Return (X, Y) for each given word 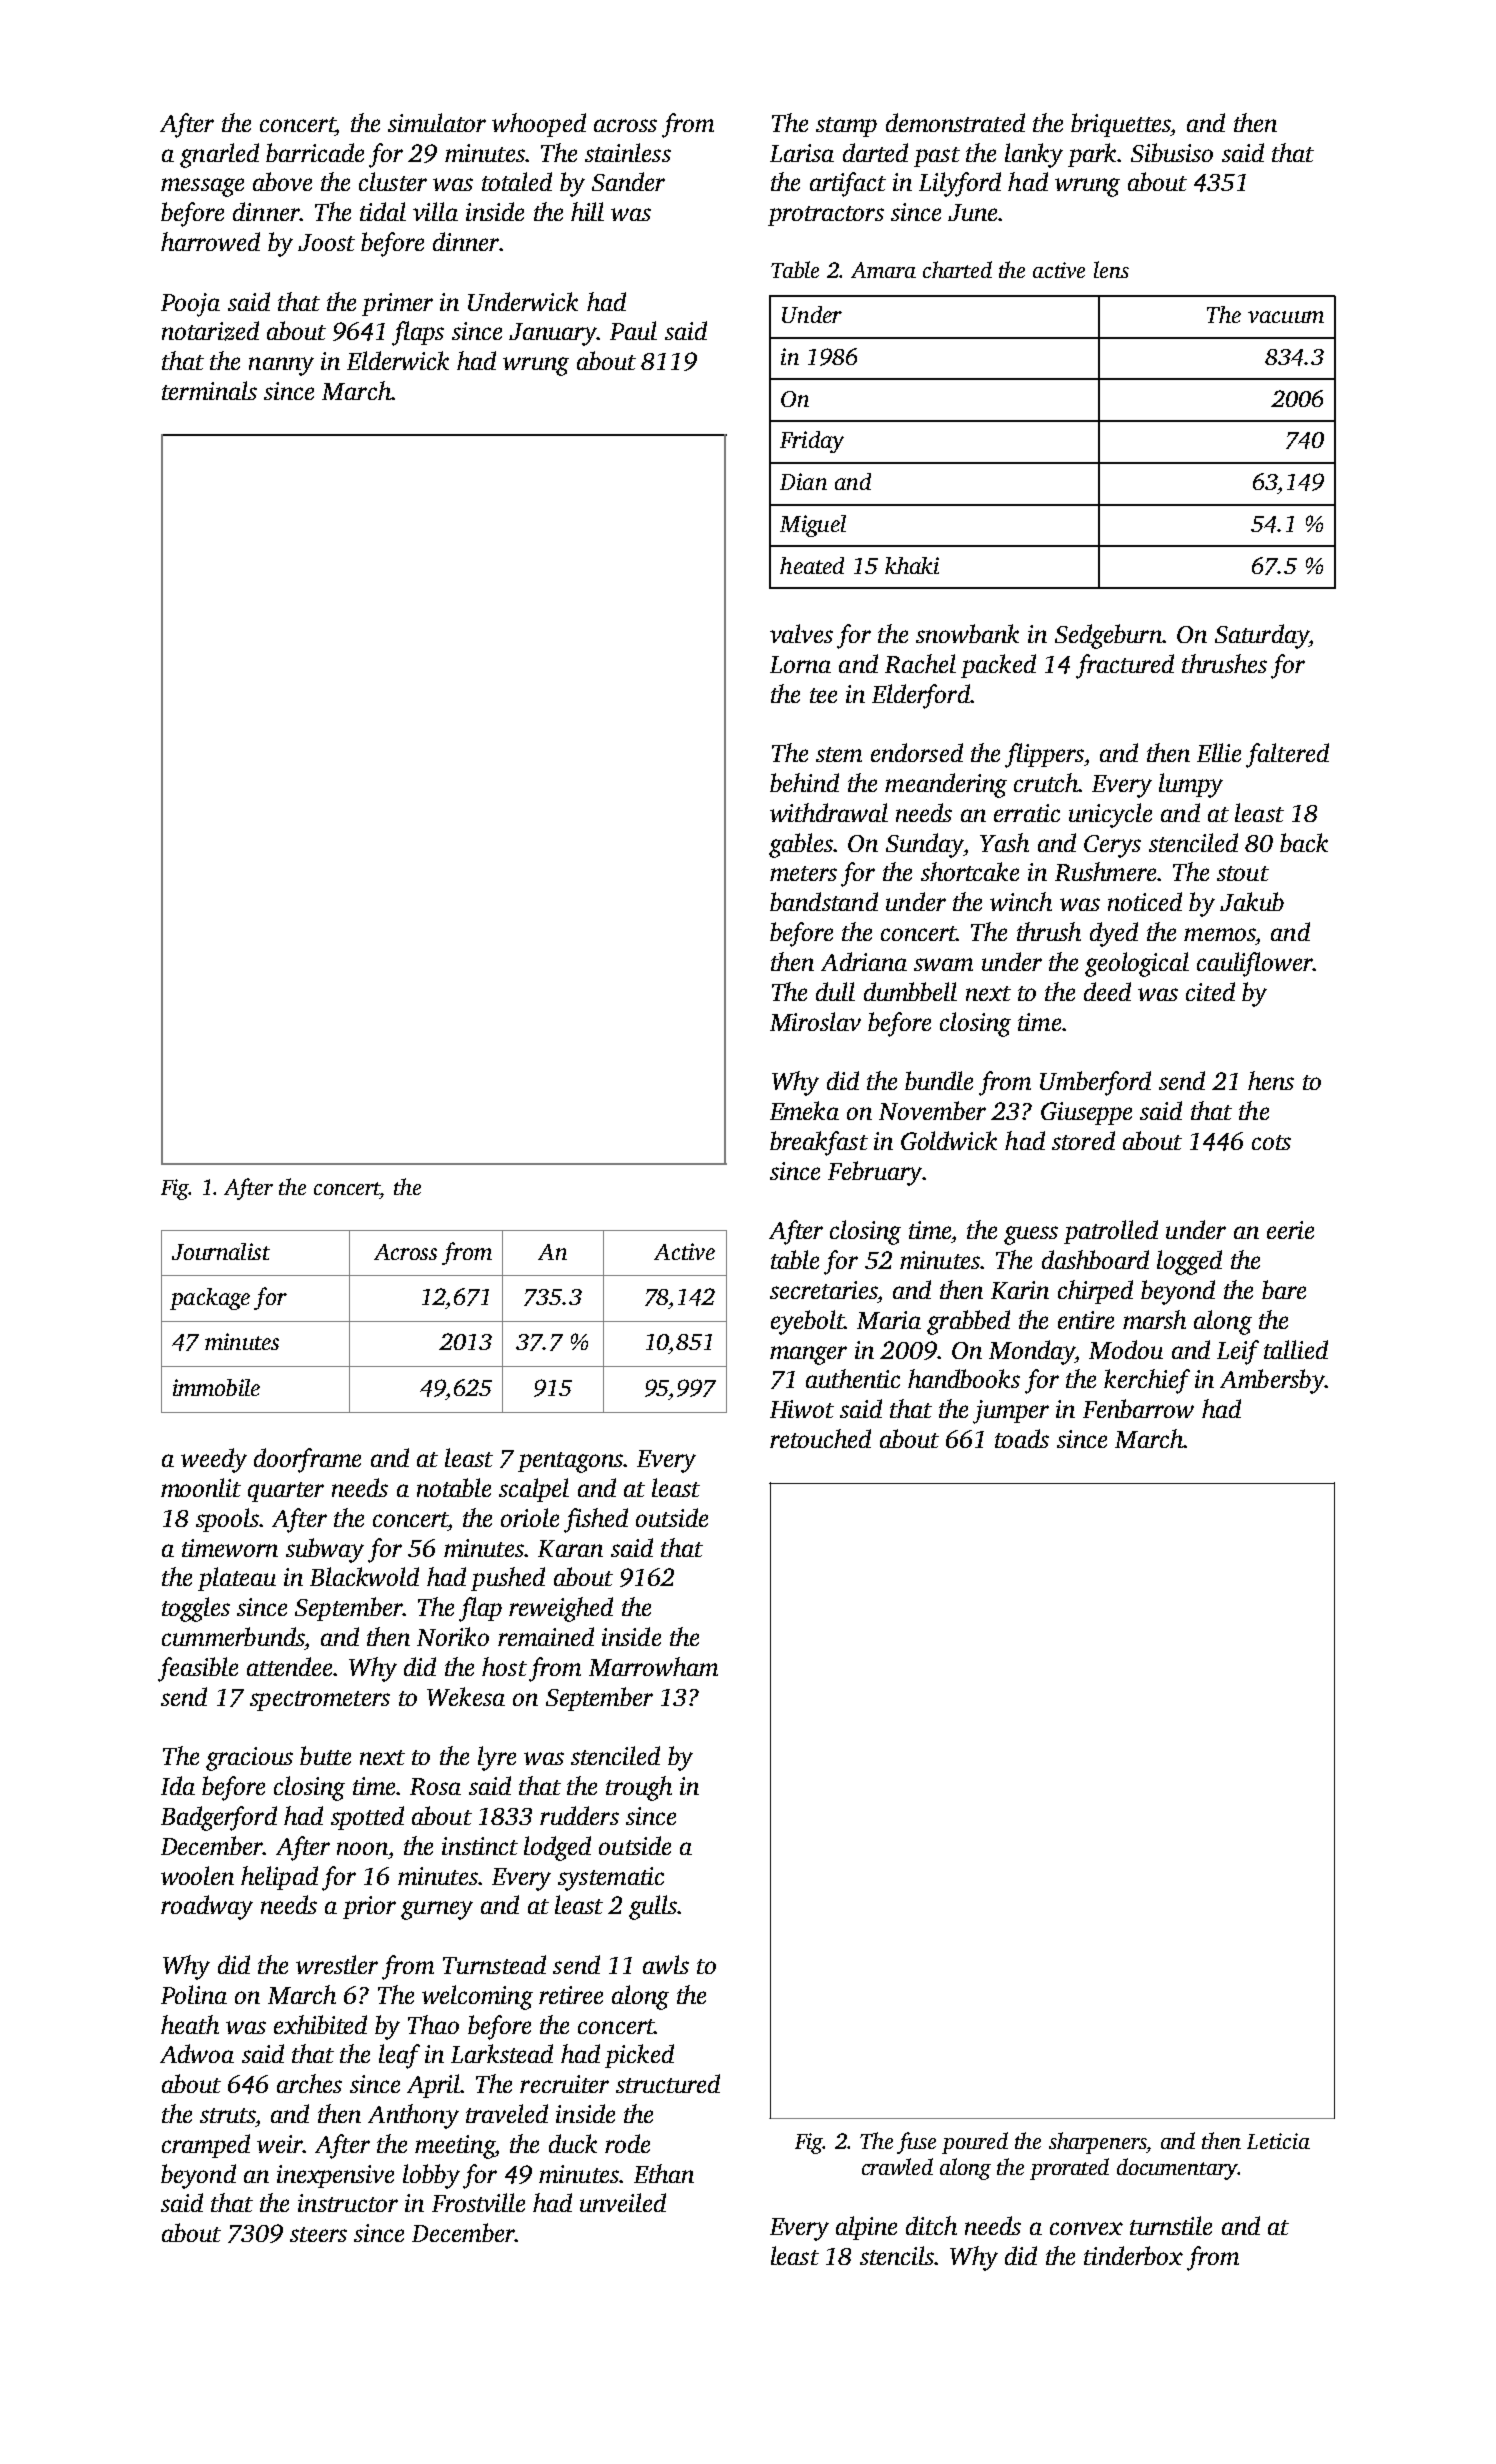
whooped (539, 125)
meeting (454, 2147)
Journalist (221, 1251)
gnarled (219, 155)
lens (1111, 269)
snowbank (967, 633)
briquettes (1121, 125)
